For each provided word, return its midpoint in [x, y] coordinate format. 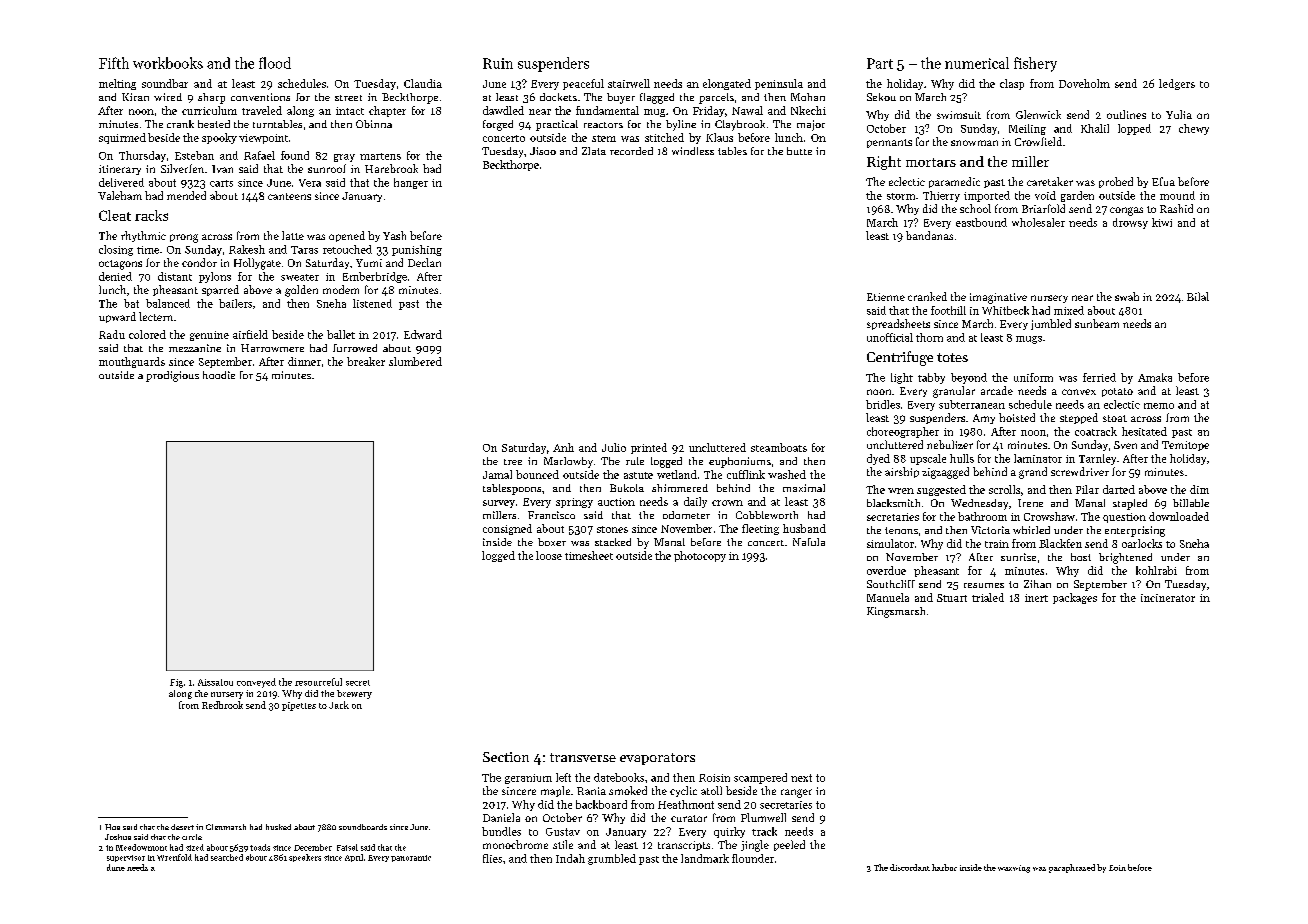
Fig [176, 683]
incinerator [1168, 598]
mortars [931, 162]
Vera [310, 183]
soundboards [363, 827]
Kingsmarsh [896, 612]
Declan [424, 262]
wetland [677, 474]
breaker [366, 361]
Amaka [1155, 377]
